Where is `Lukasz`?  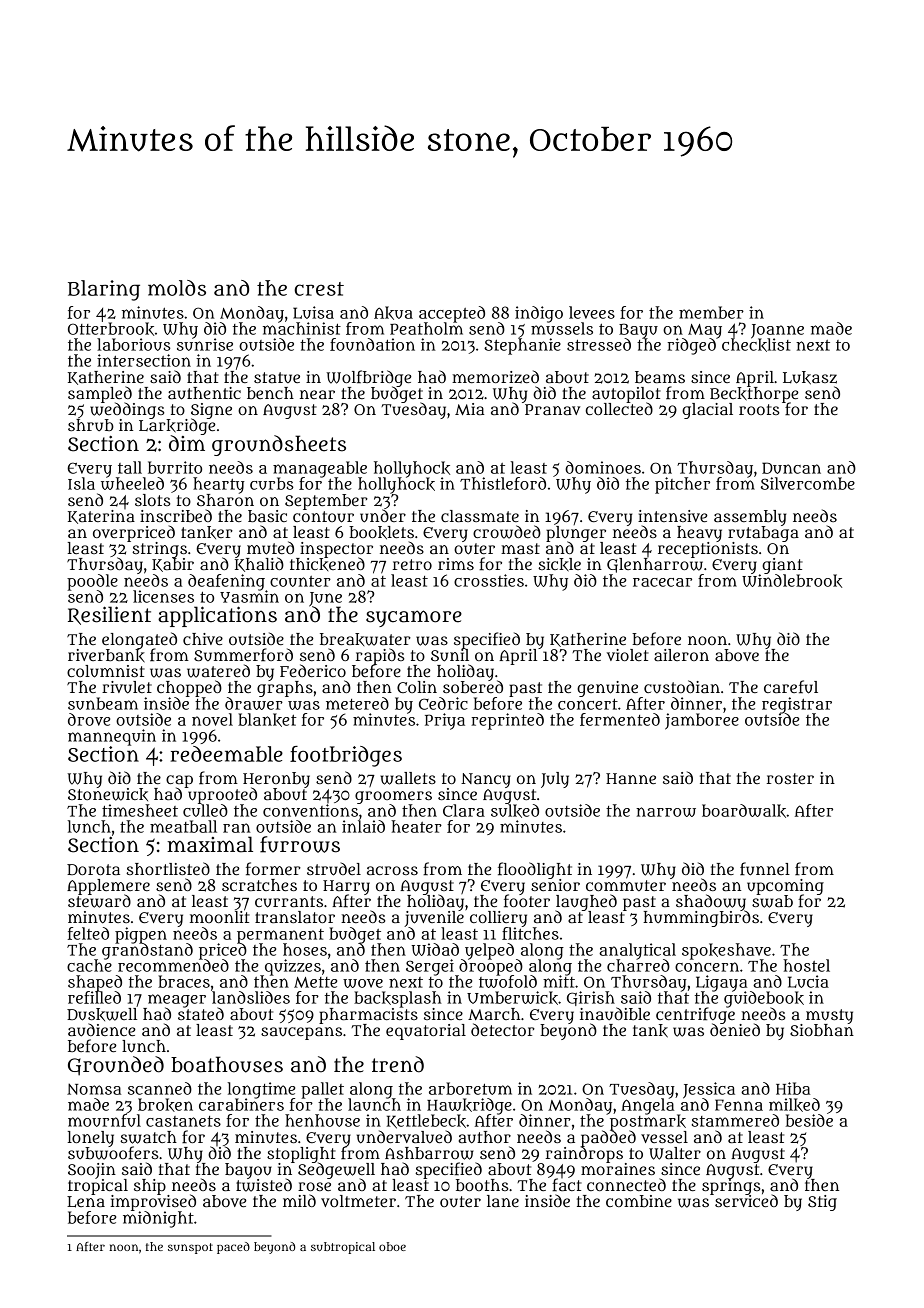
Lukasz is located at coordinates (810, 378).
